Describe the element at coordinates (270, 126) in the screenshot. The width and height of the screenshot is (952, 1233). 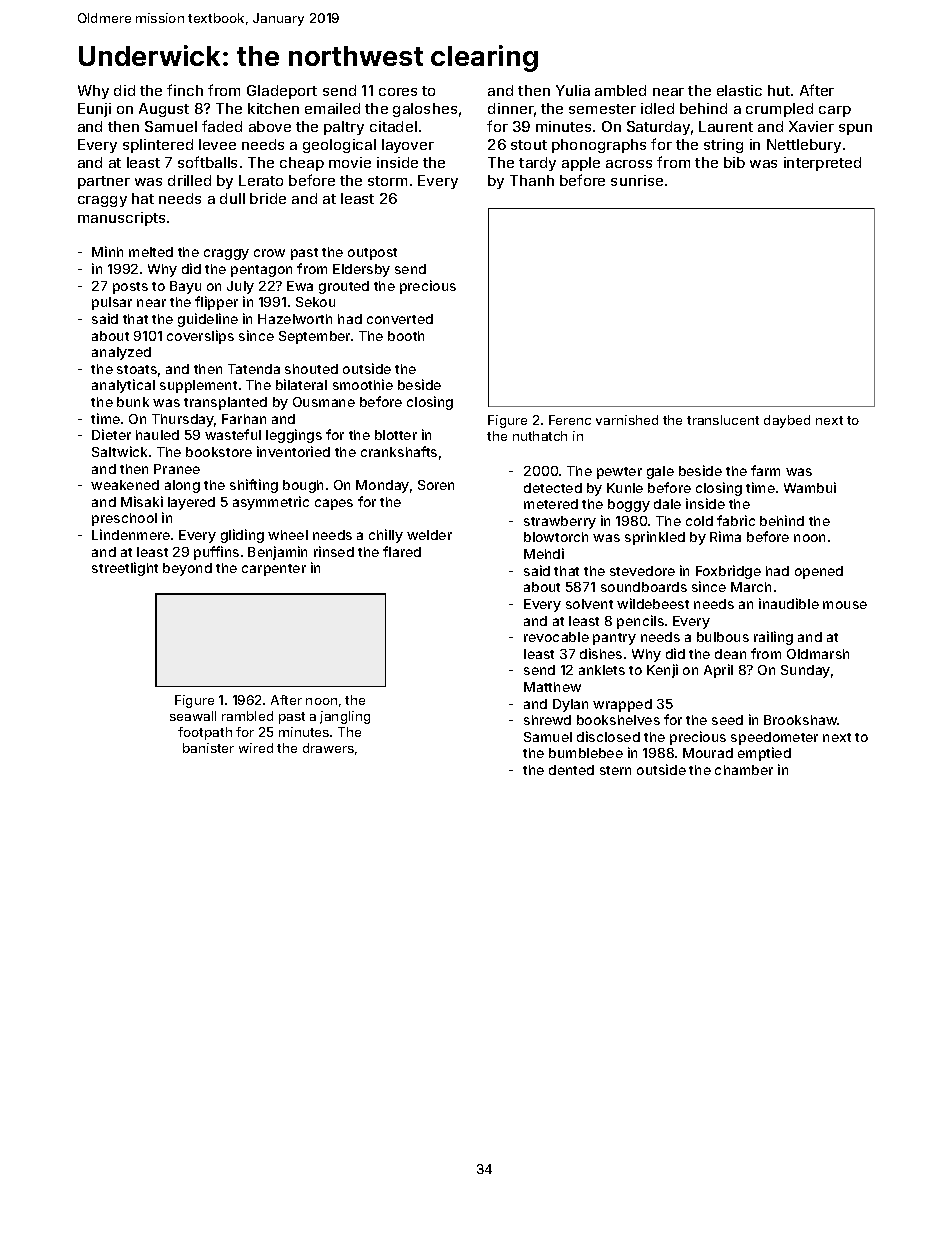
I see `above` at that location.
